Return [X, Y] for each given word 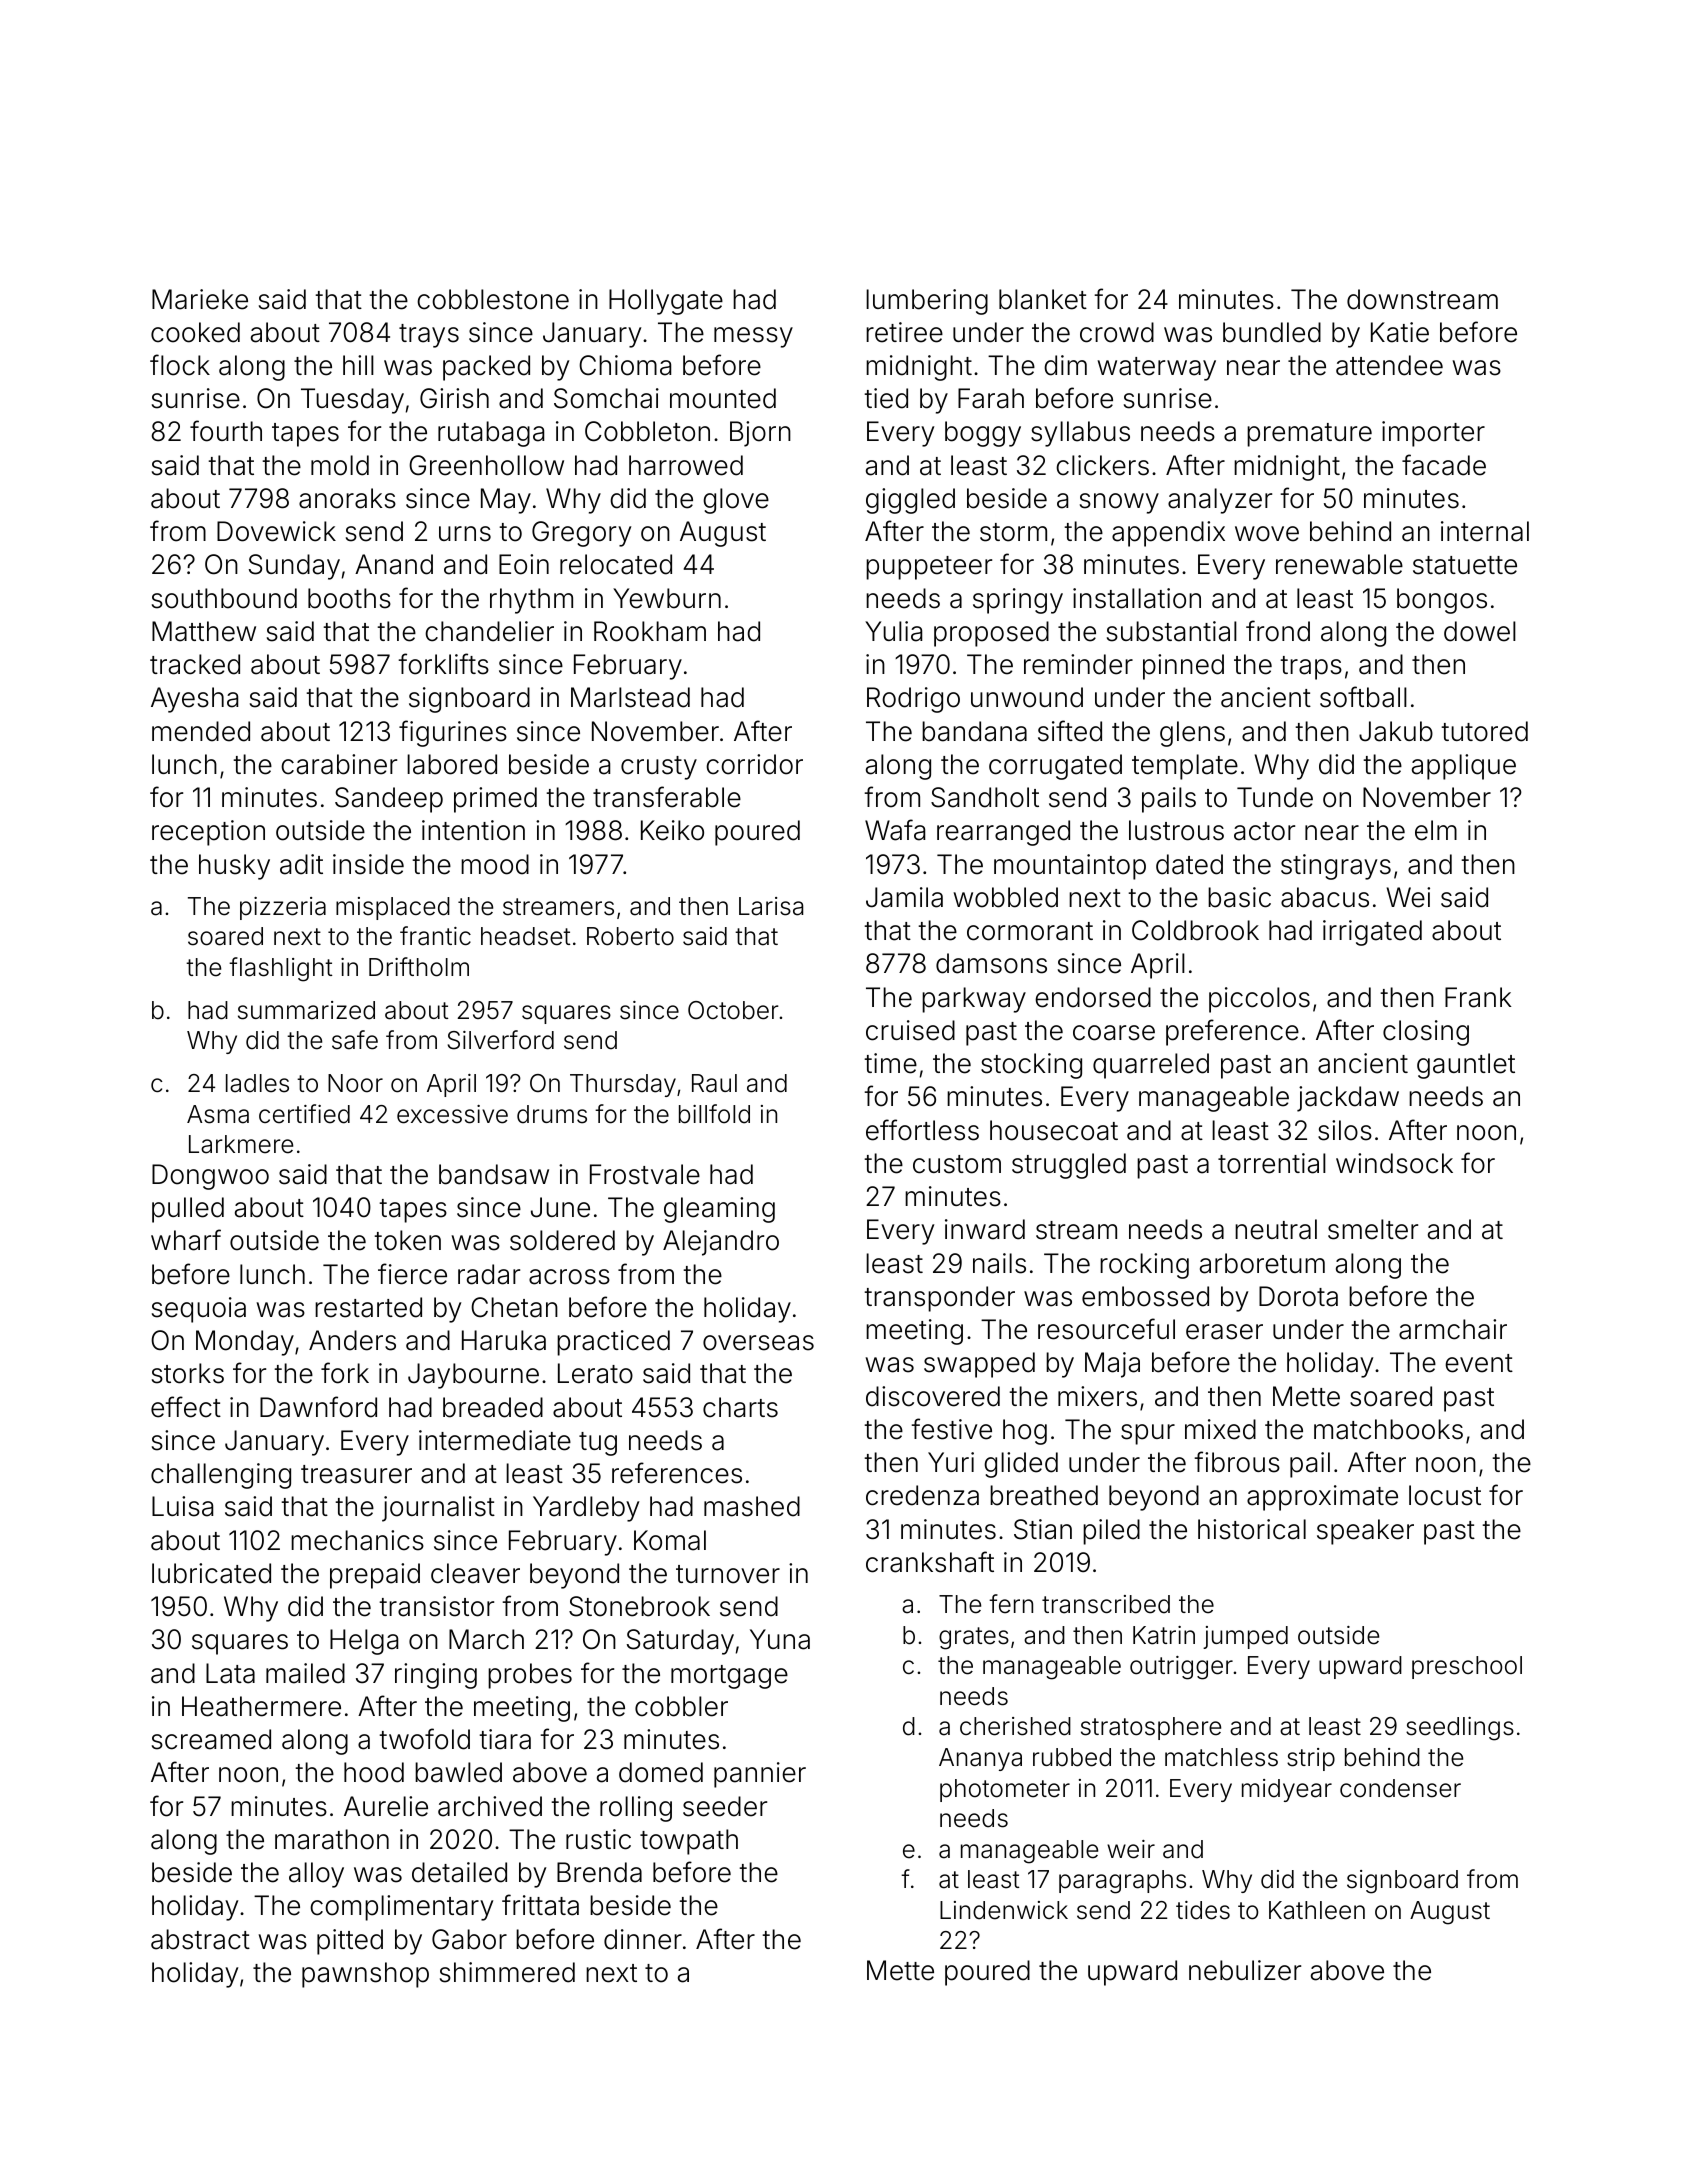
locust [1445, 1495]
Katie [1400, 332]
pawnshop [365, 1975]
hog [1025, 1432]
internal [1485, 531]
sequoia [199, 1310]
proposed [991, 634]
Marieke [200, 299]
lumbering [927, 302]
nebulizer [1245, 1970]
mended [201, 731]
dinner [643, 1939]
